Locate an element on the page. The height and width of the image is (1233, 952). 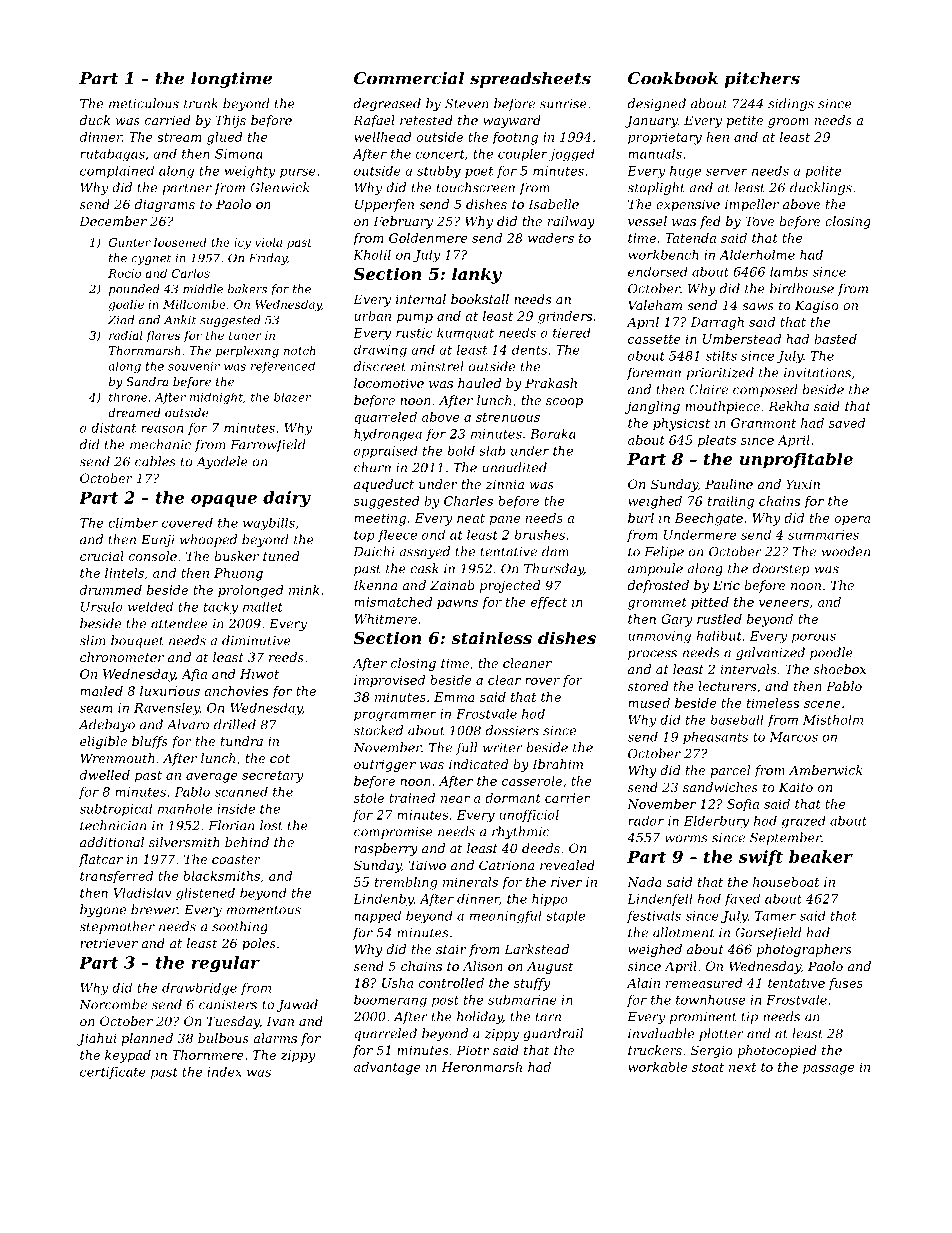
aqueduct is located at coordinates (384, 485).
